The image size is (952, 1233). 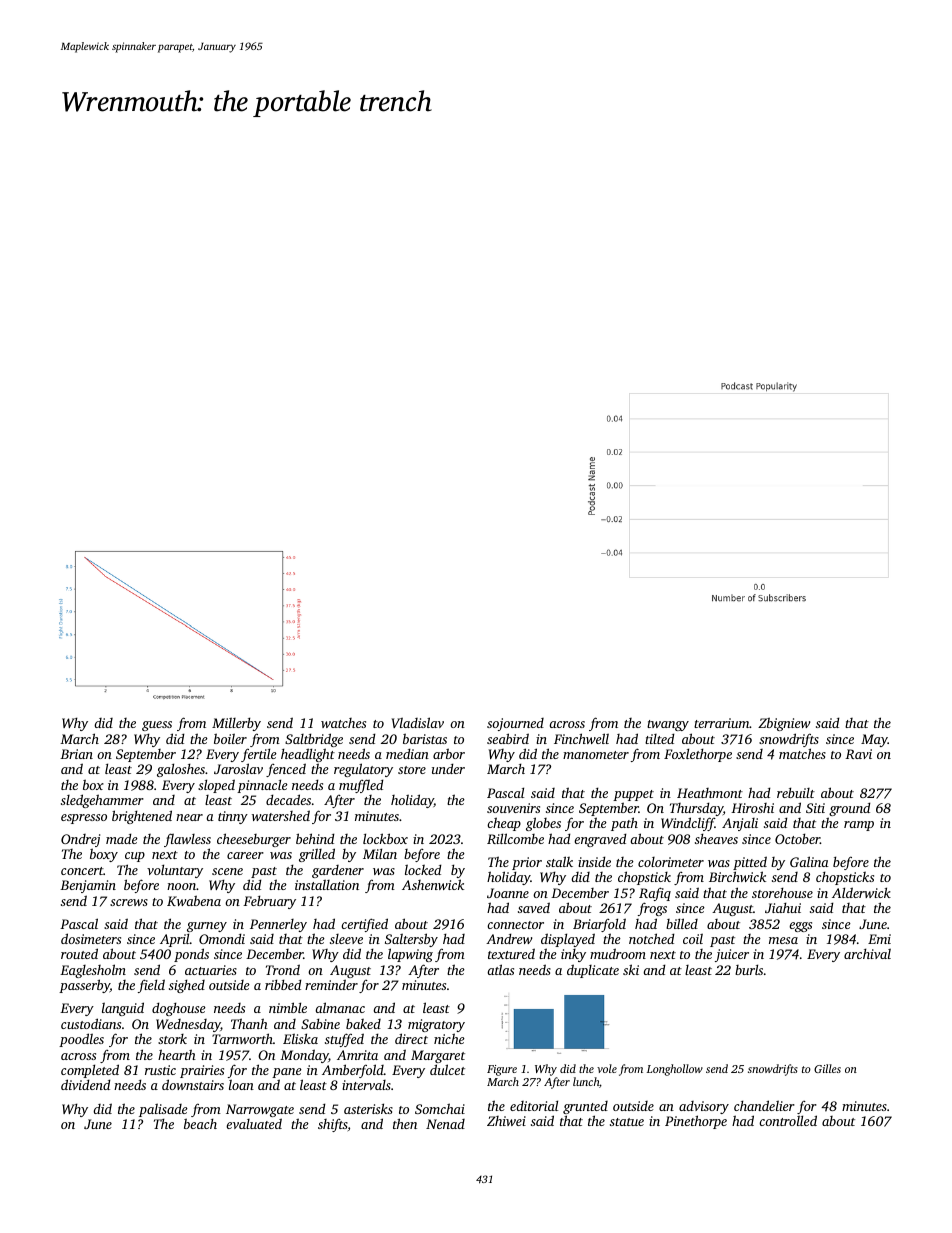 I want to click on evaluated, so click(x=254, y=1123).
